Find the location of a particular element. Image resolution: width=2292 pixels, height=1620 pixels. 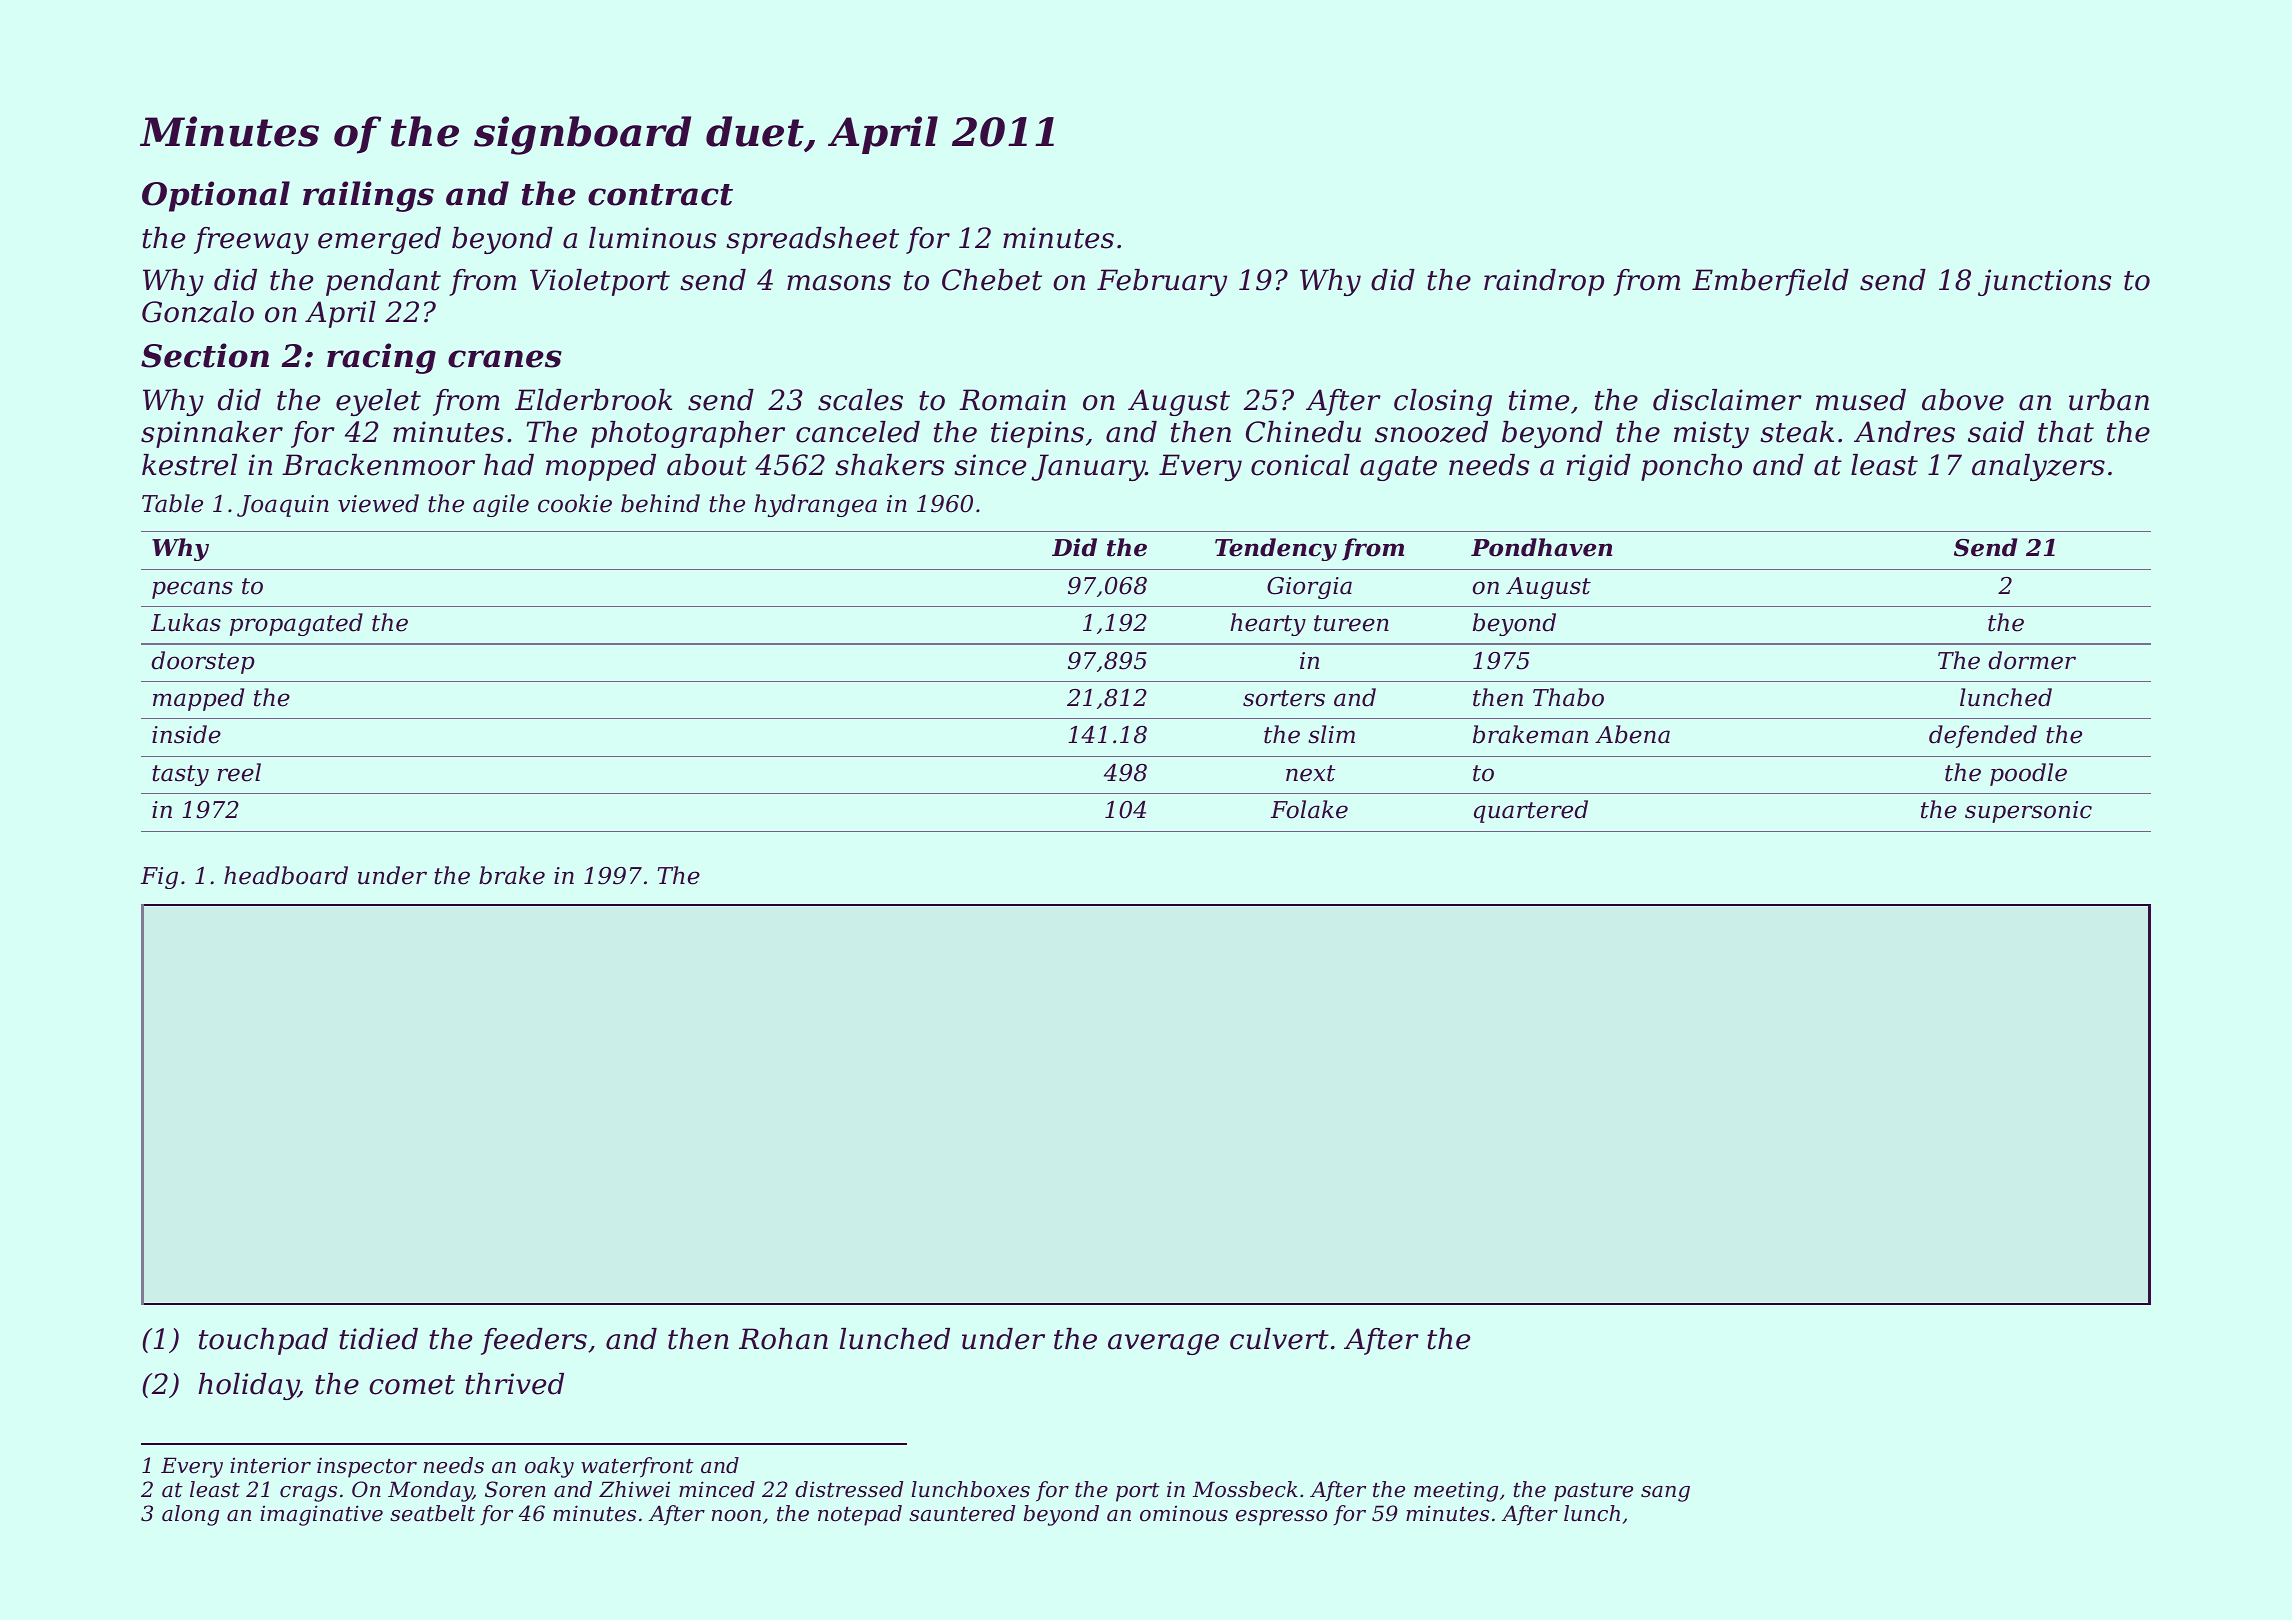

freeway is located at coordinates (251, 240).
